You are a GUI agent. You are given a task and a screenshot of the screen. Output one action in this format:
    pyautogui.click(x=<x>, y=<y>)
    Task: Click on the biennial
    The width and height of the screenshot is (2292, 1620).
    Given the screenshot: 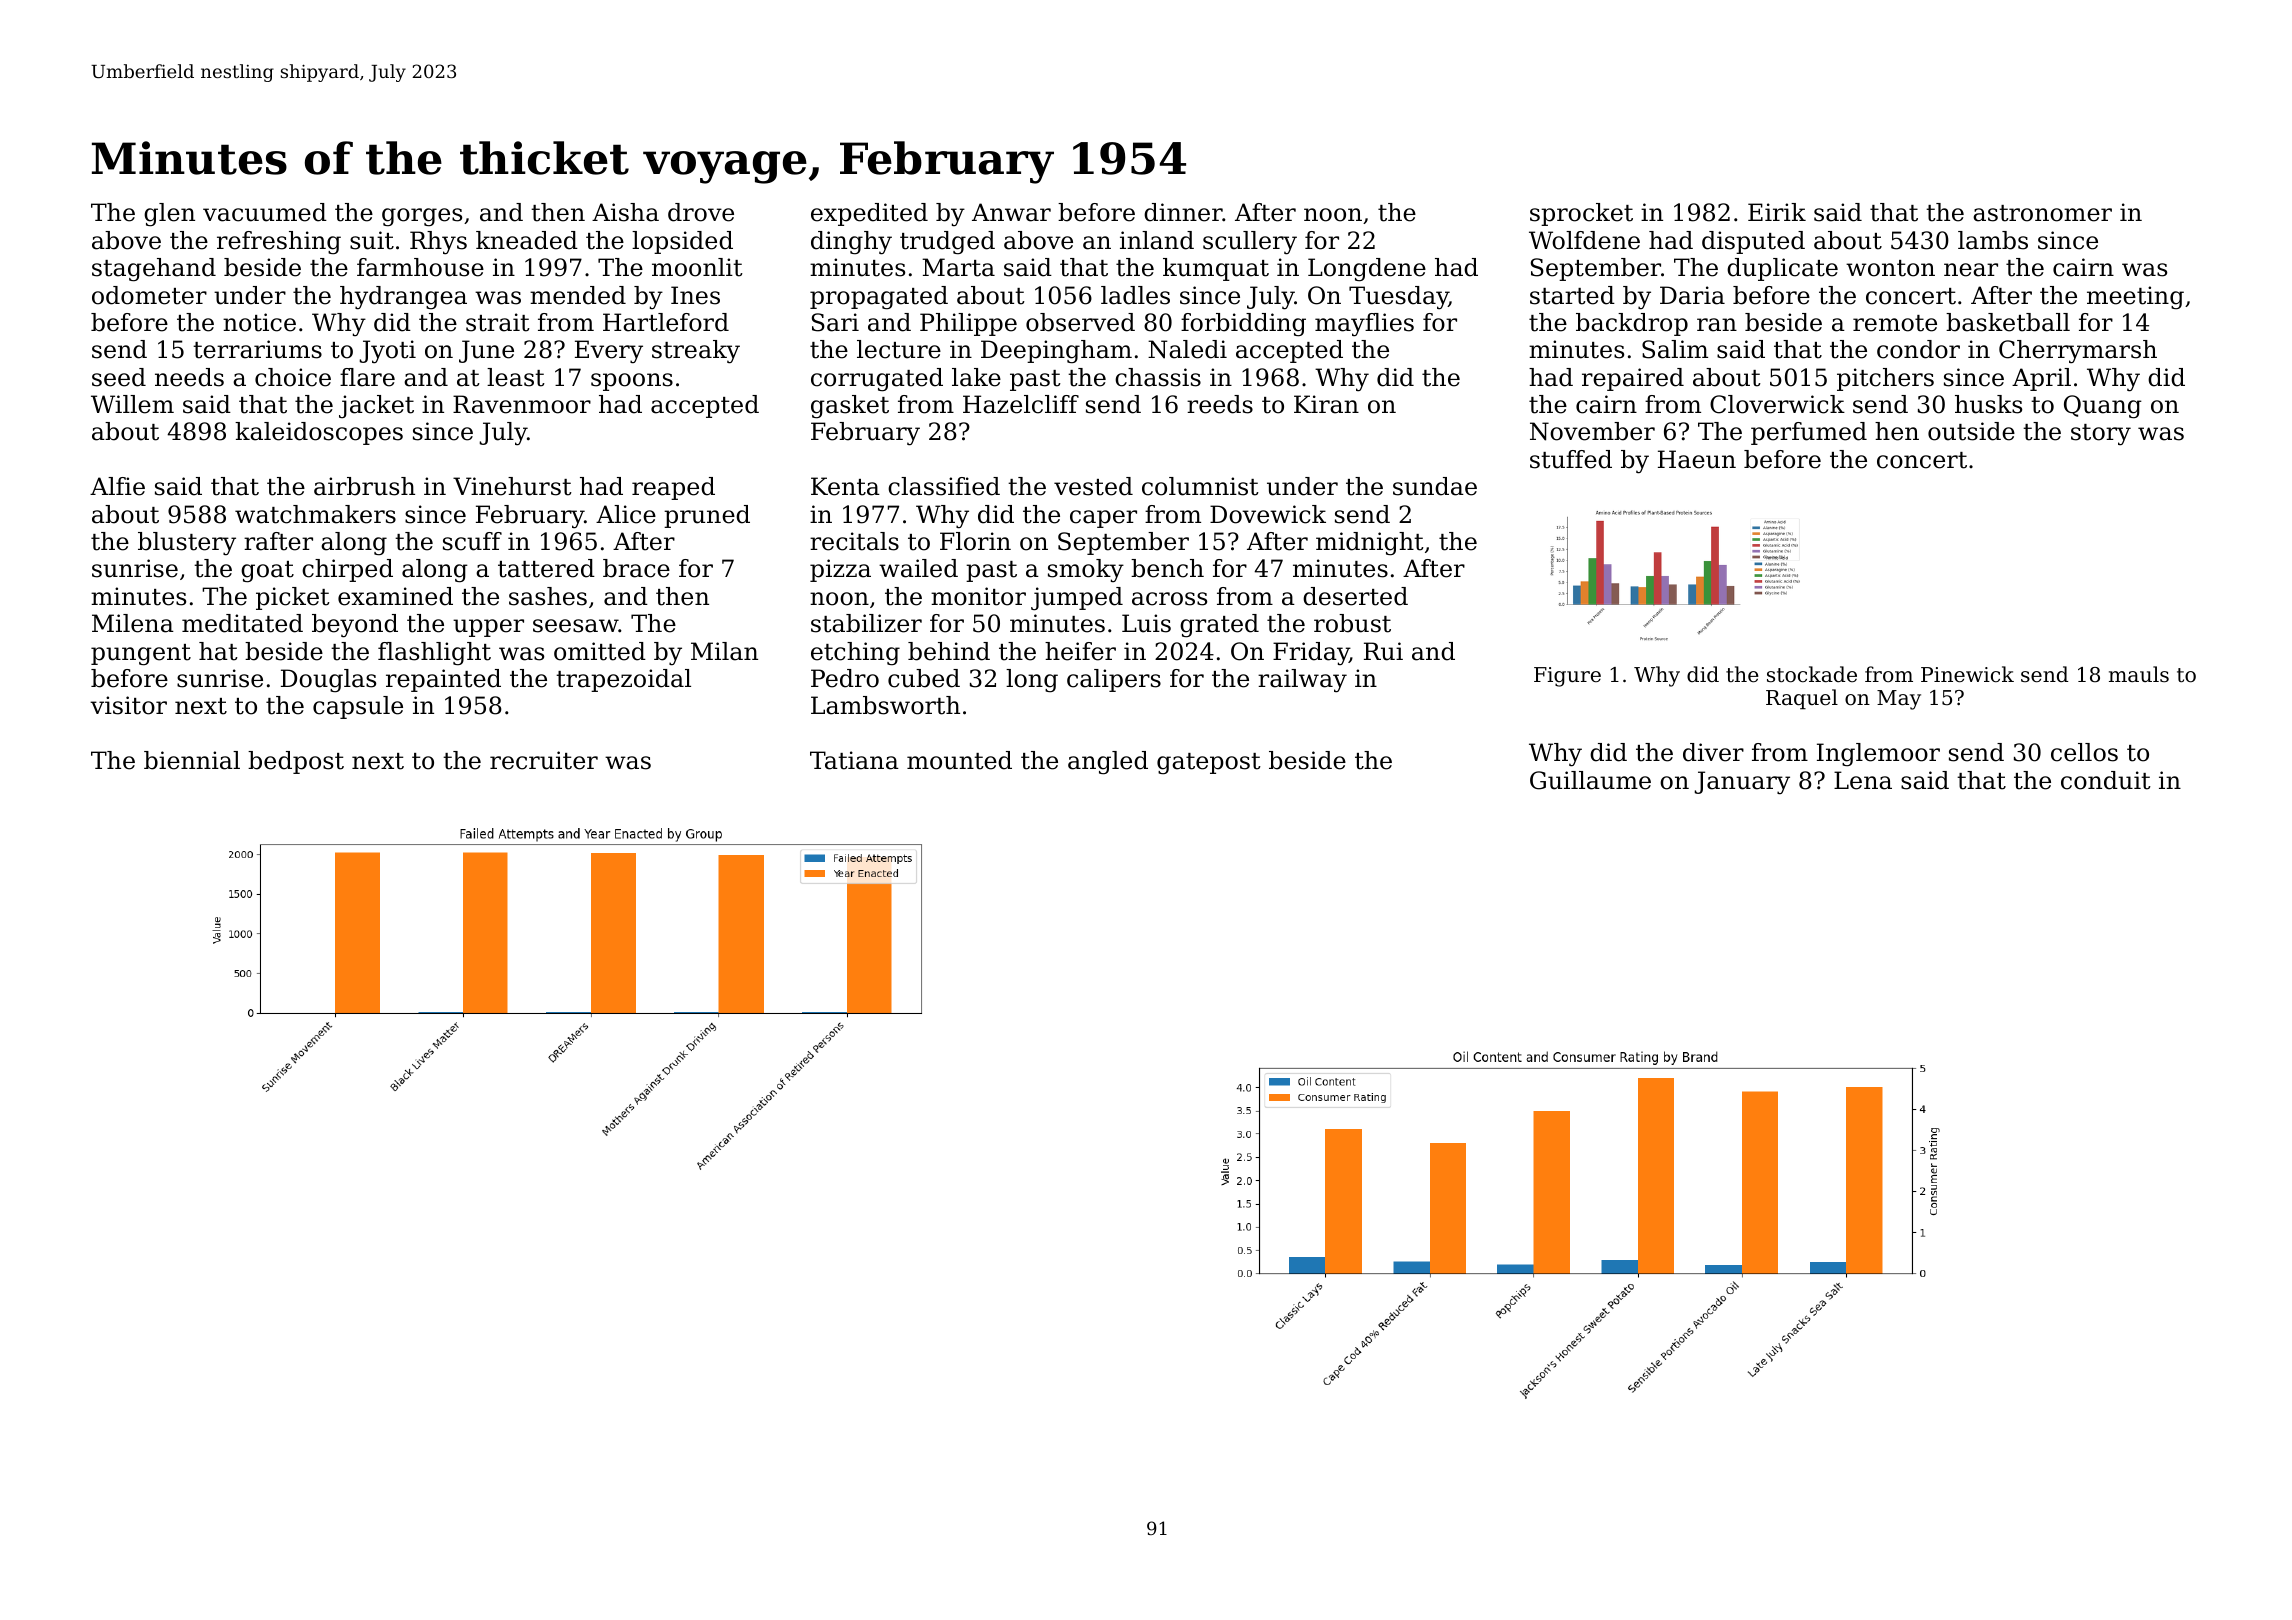 What is the action you would take?
    pyautogui.click(x=192, y=760)
